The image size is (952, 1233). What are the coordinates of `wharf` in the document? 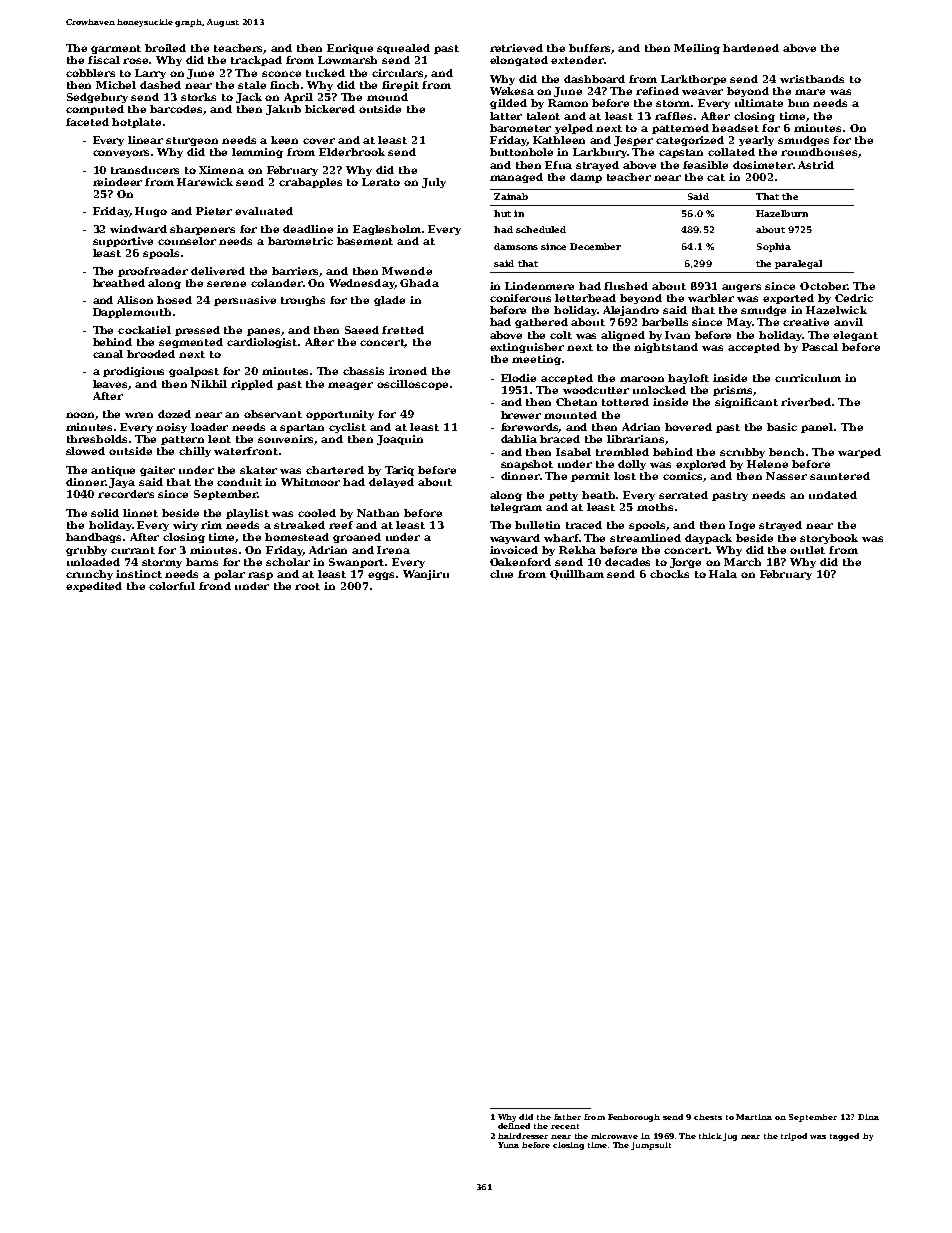 It's located at (561, 538).
